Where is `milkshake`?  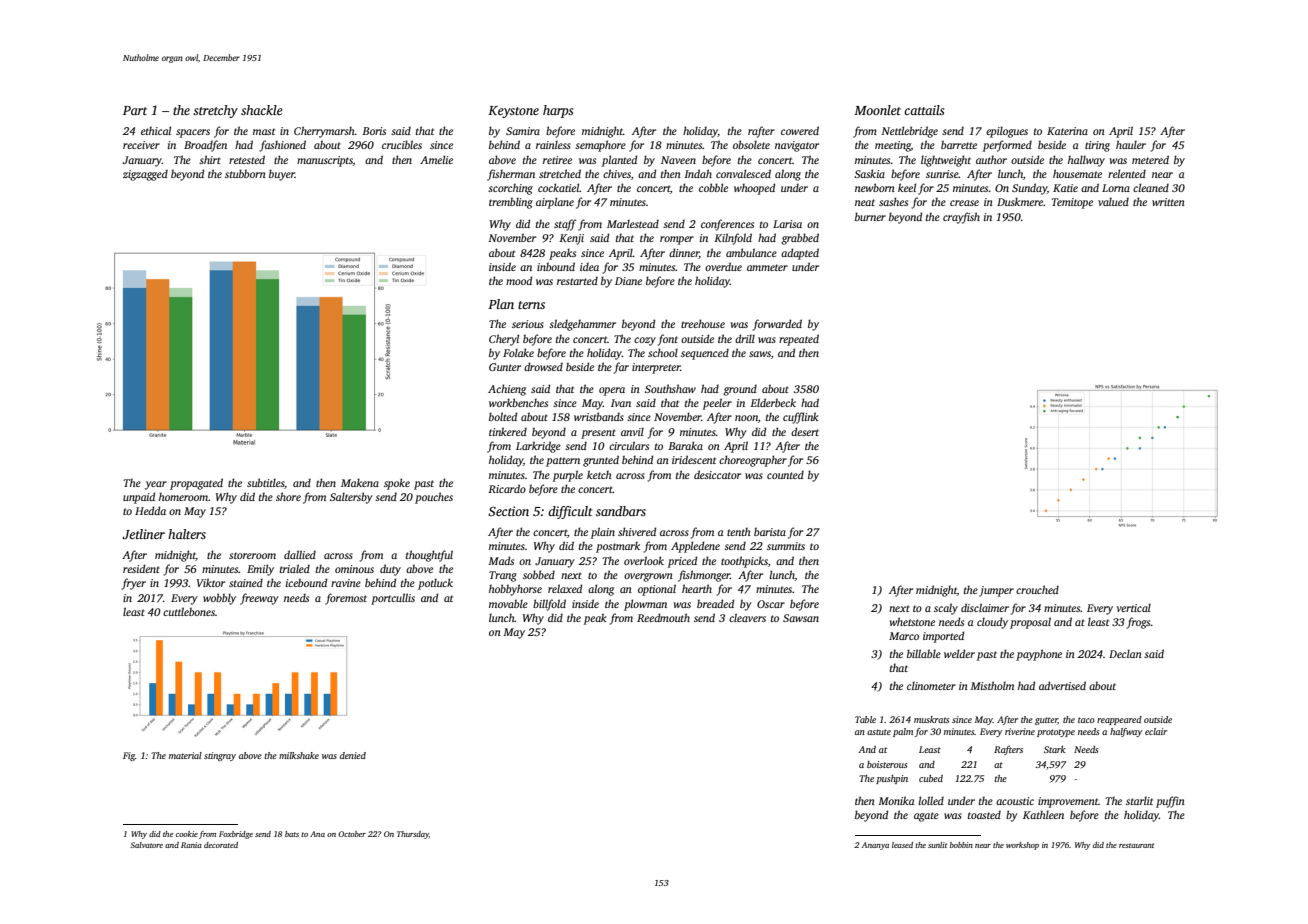
milkshake is located at coordinates (299, 755).
